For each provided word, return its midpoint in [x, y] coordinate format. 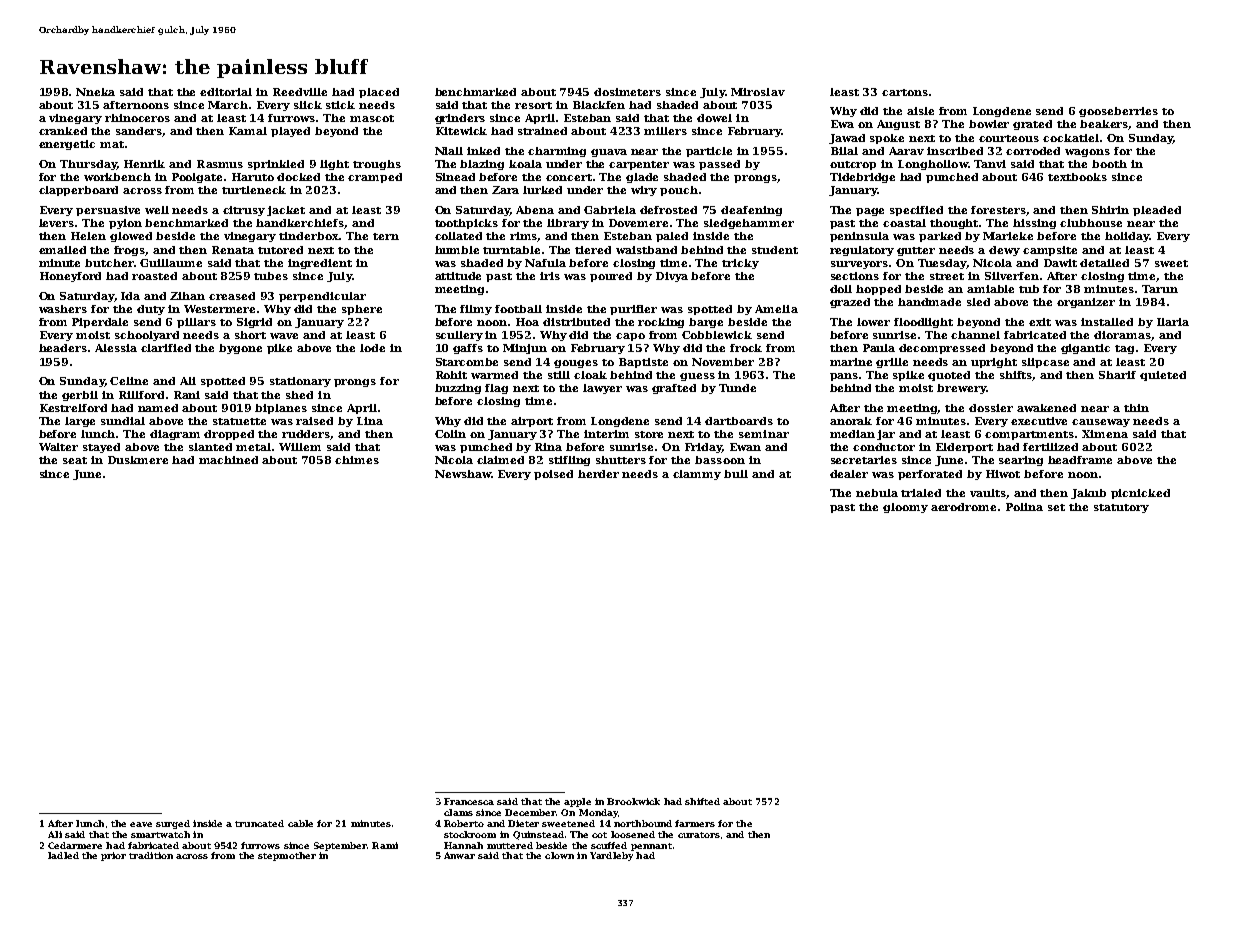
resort [533, 105]
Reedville [300, 92]
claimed [500, 460]
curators [699, 835]
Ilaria [1173, 322]
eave [141, 824]
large [80, 422]
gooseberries [1118, 112]
